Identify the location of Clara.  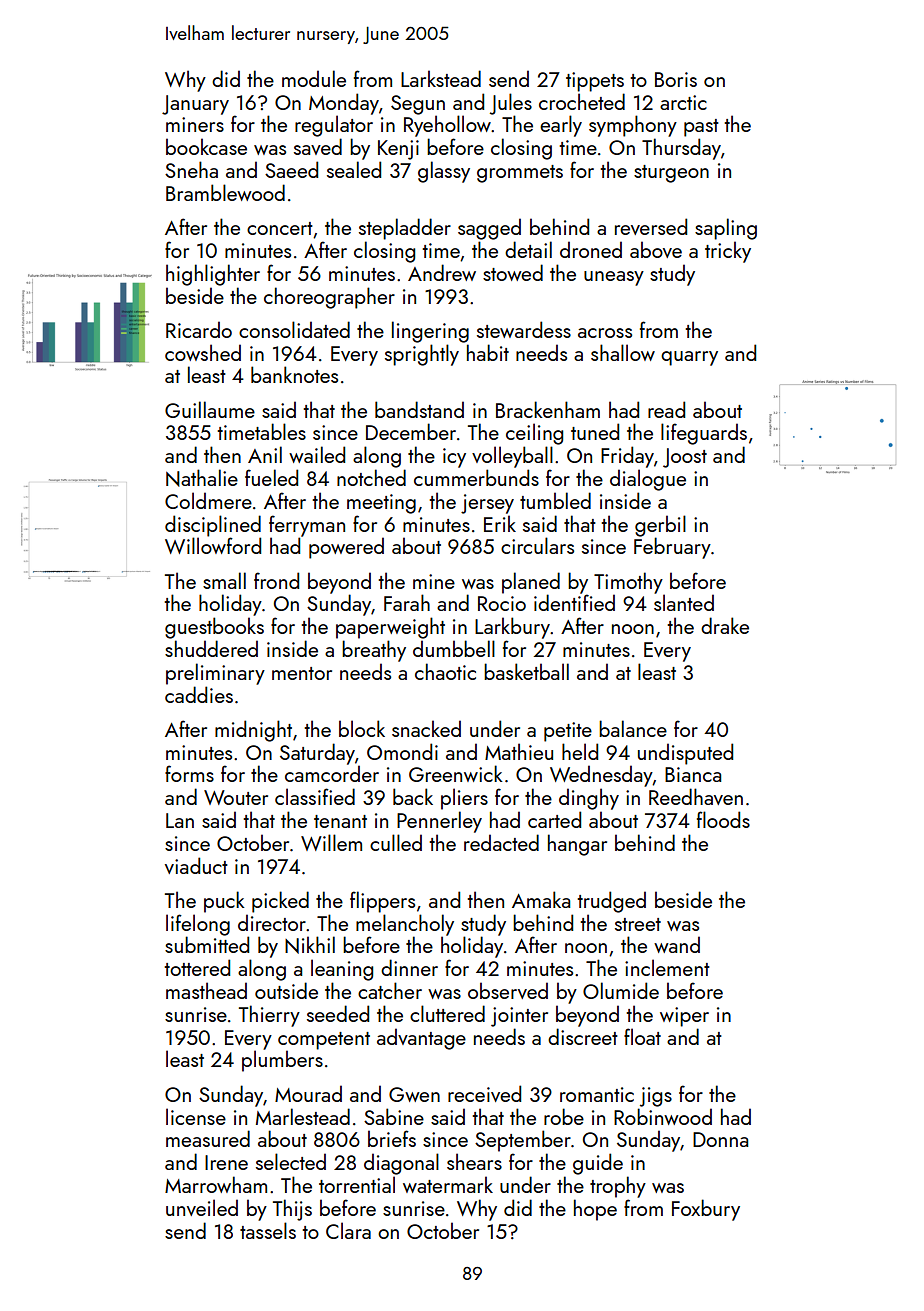
(348, 1230).
